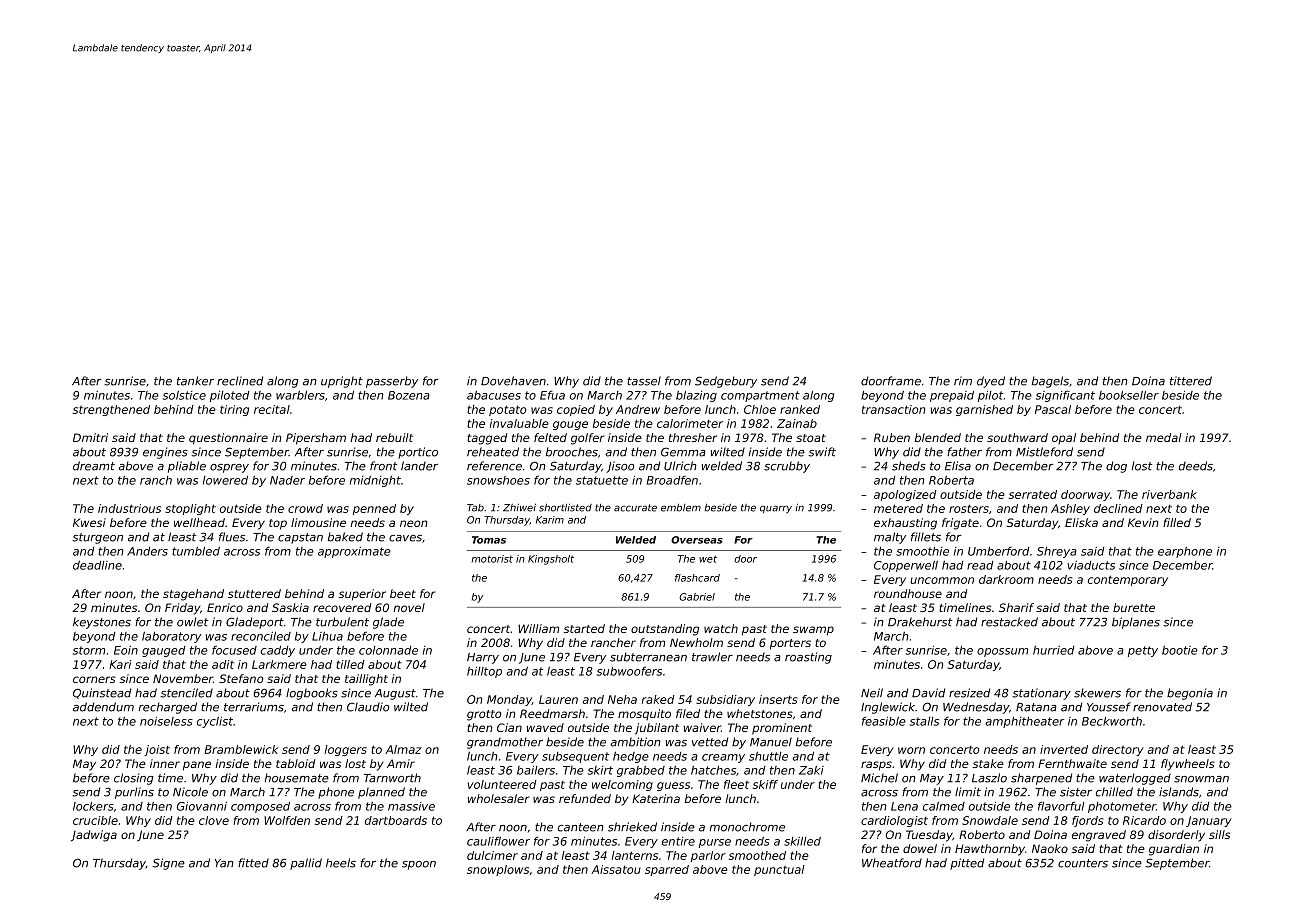  I want to click on Kingsholt, so click(551, 560).
